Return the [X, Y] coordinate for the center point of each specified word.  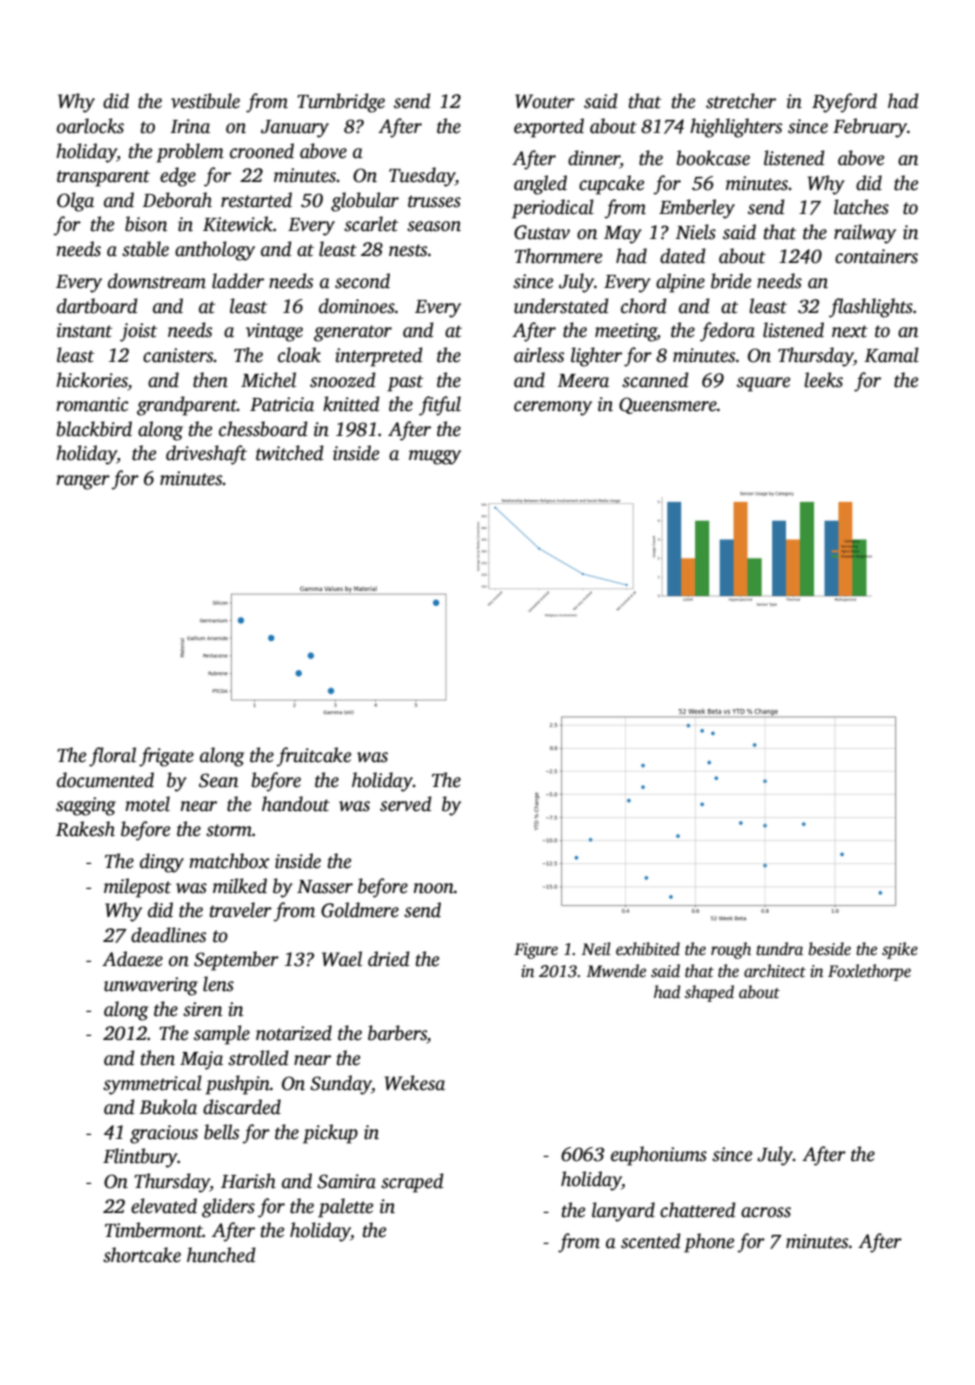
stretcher [741, 101]
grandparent [187, 406]
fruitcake [314, 757]
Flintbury [140, 1158]
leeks [823, 380]
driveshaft [206, 455]
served [406, 804]
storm [229, 830]
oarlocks [90, 126]
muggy [435, 457]
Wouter [545, 101]
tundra [779, 949]
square [763, 384]
